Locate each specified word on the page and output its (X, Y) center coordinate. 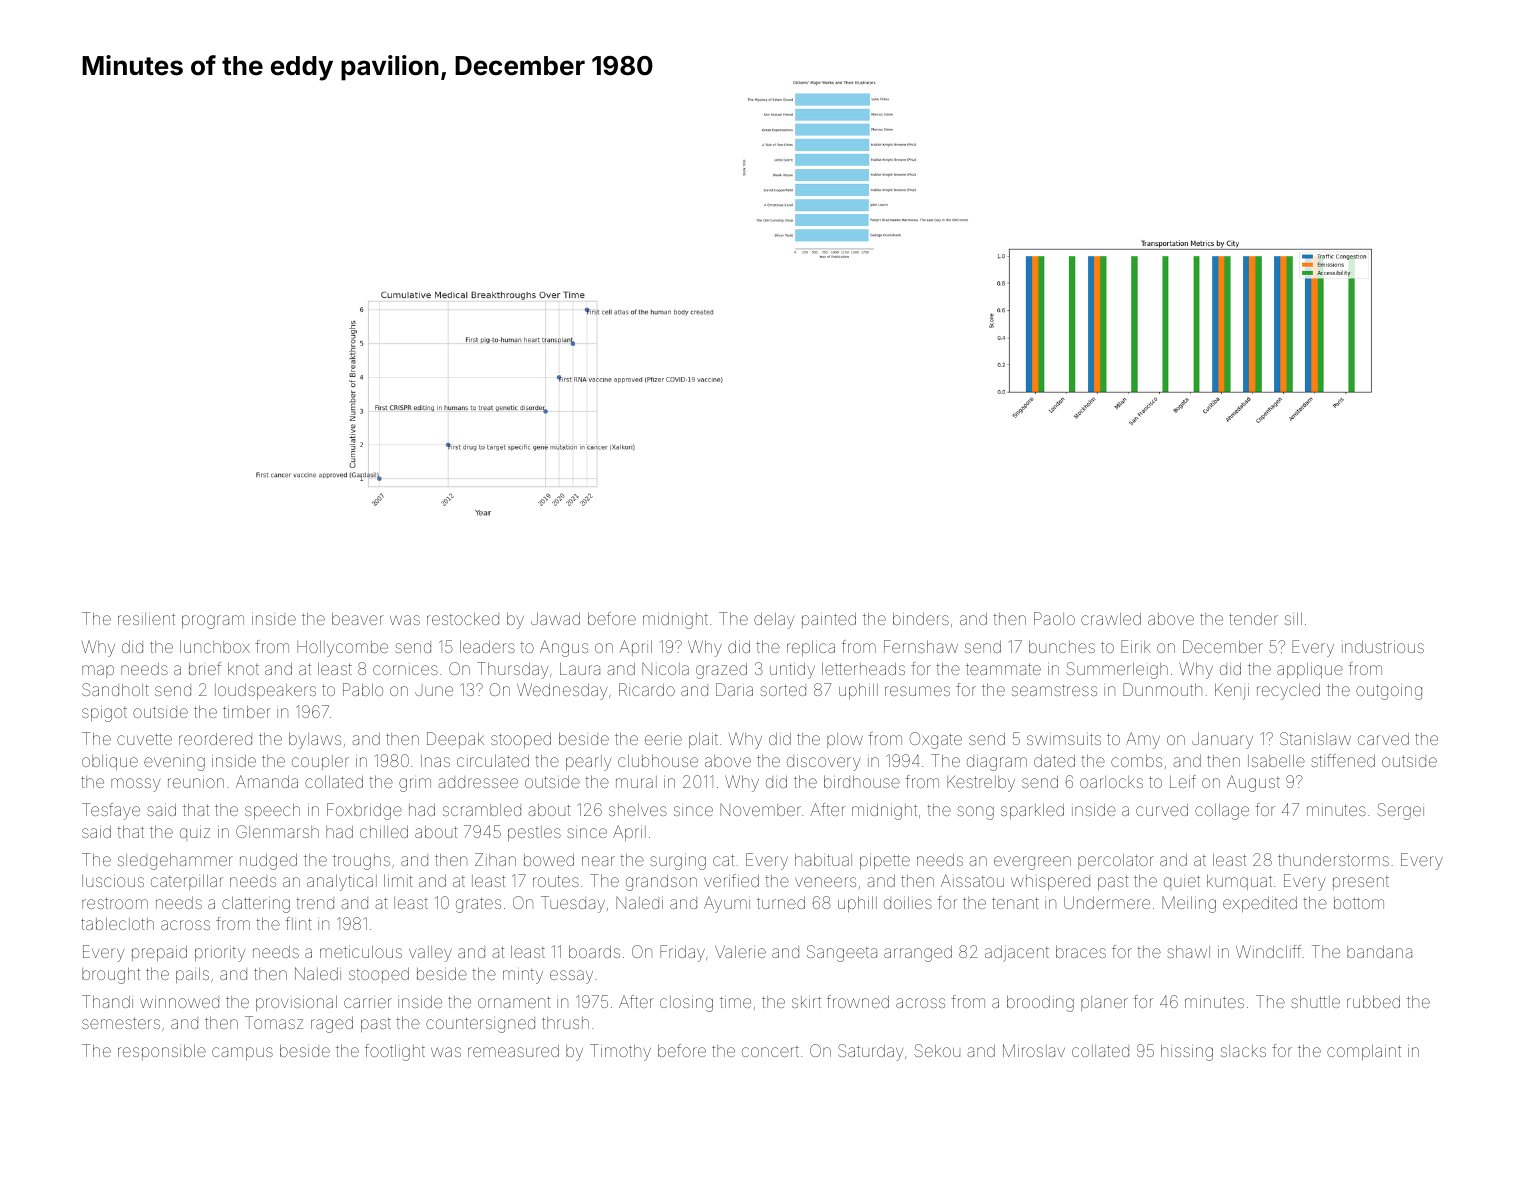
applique (1310, 670)
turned (781, 903)
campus (242, 1053)
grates (478, 905)
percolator (1116, 861)
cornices (405, 670)
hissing (1187, 1052)
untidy (792, 671)
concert (770, 1051)
